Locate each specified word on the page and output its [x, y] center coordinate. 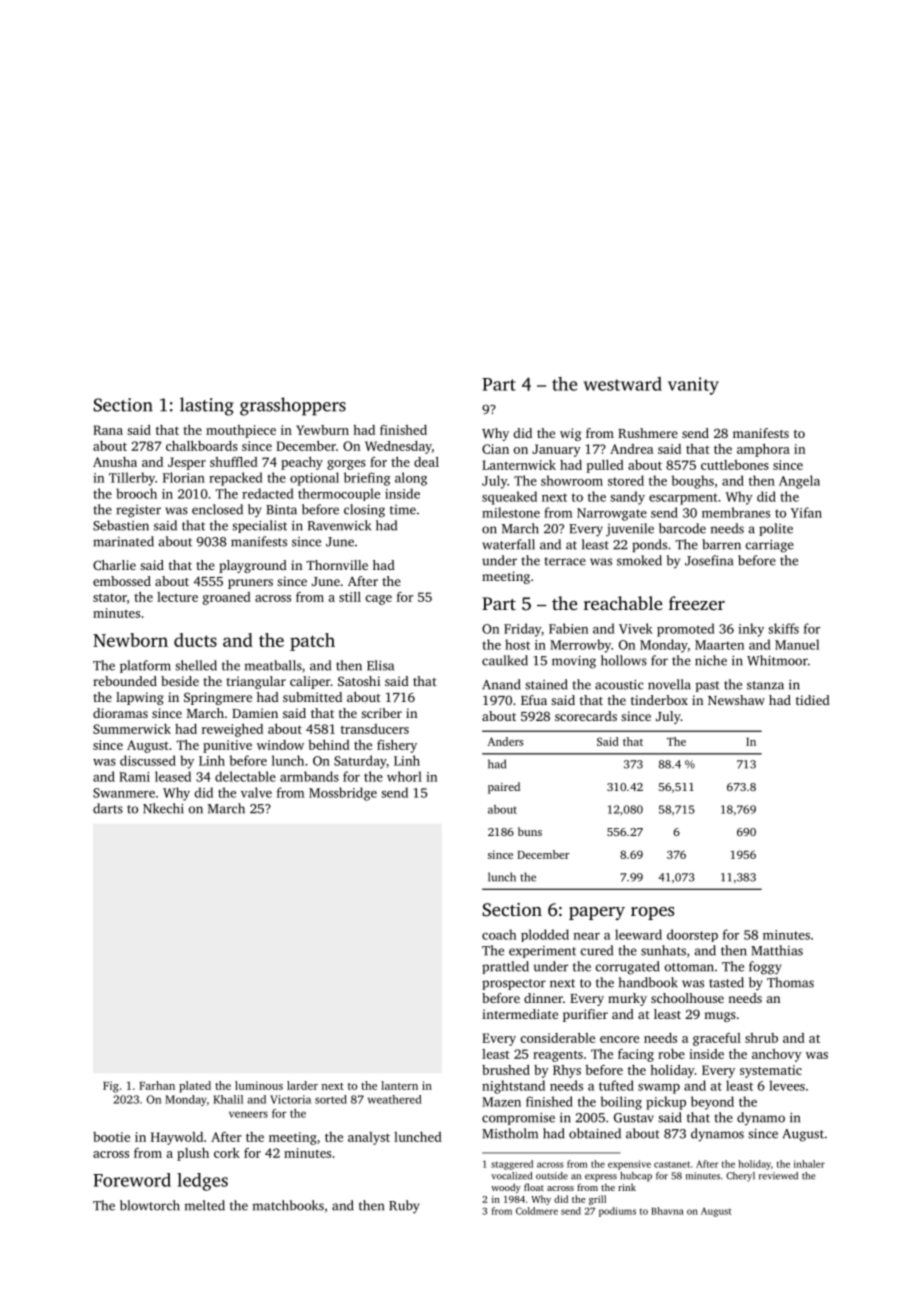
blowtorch [150, 1205]
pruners [250, 584]
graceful [717, 1039]
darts [108, 808]
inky [751, 630]
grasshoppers [293, 406]
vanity [693, 386]
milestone [511, 512]
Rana [108, 430]
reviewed [778, 1176]
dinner [543, 998]
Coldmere [537, 1211]
